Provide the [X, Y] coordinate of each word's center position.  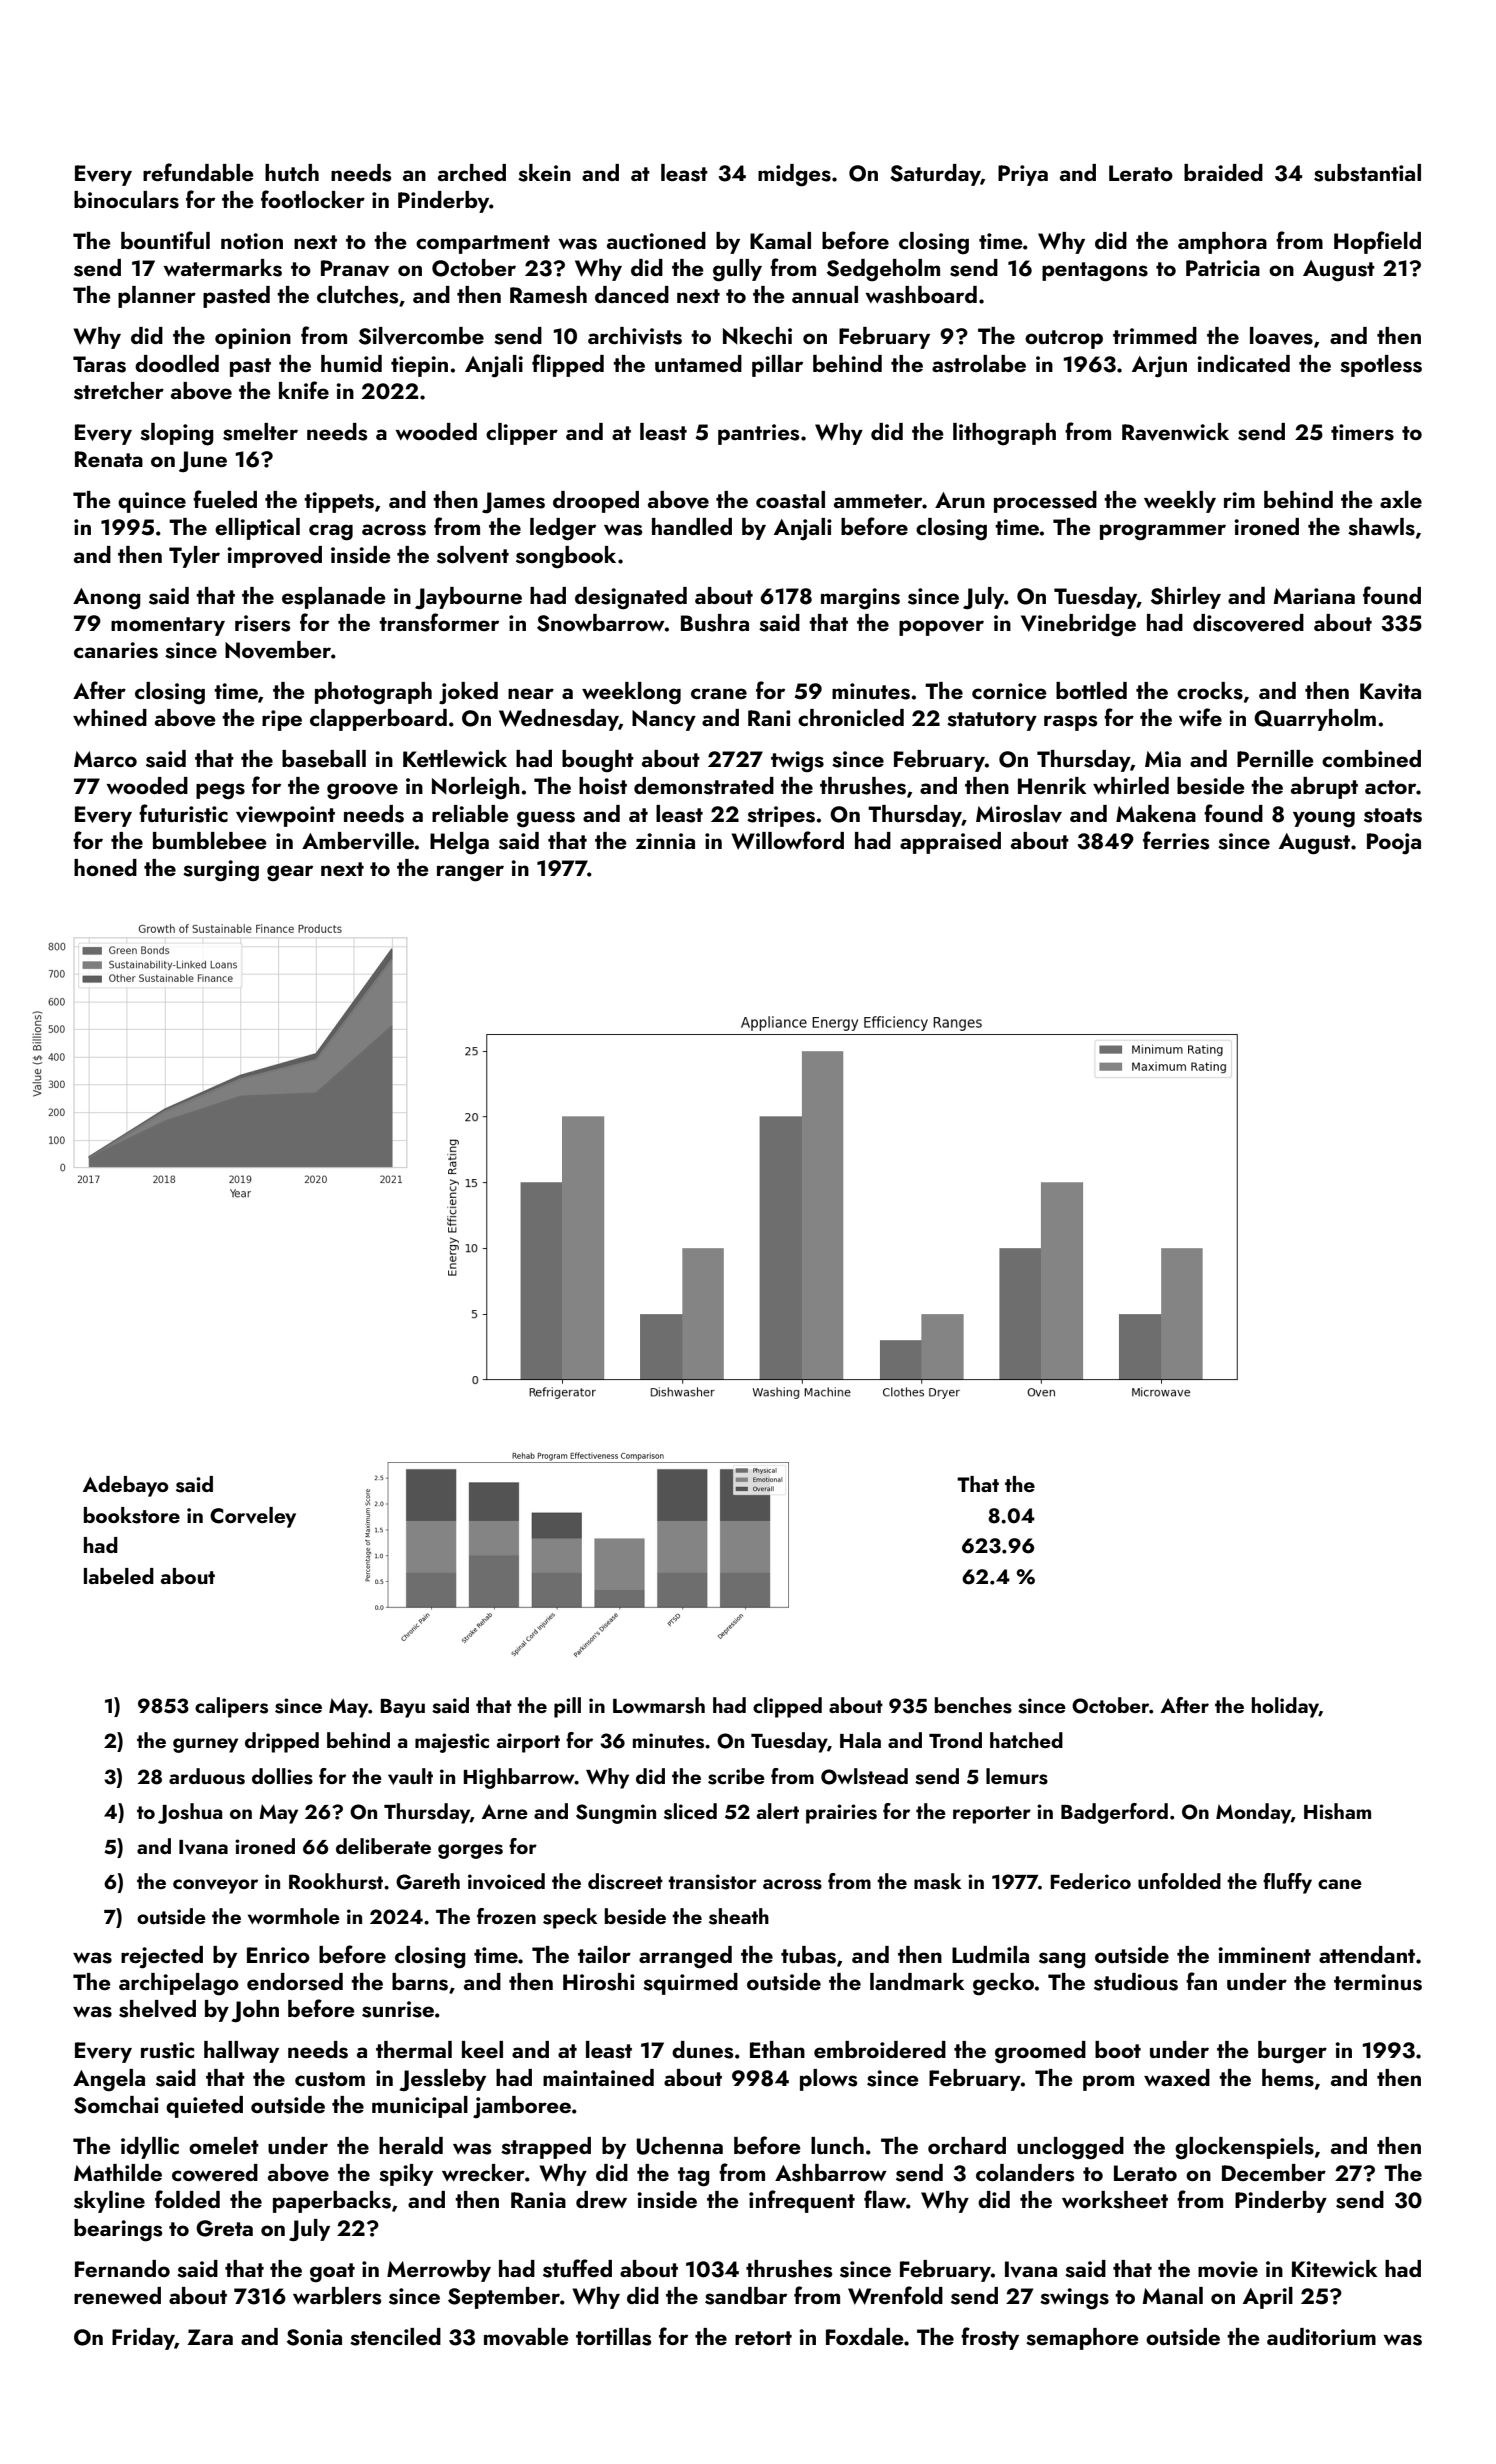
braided [1223, 172]
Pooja [1394, 844]
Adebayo [126, 1486]
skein [544, 173]
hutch [292, 172]
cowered [215, 2172]
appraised [950, 843]
